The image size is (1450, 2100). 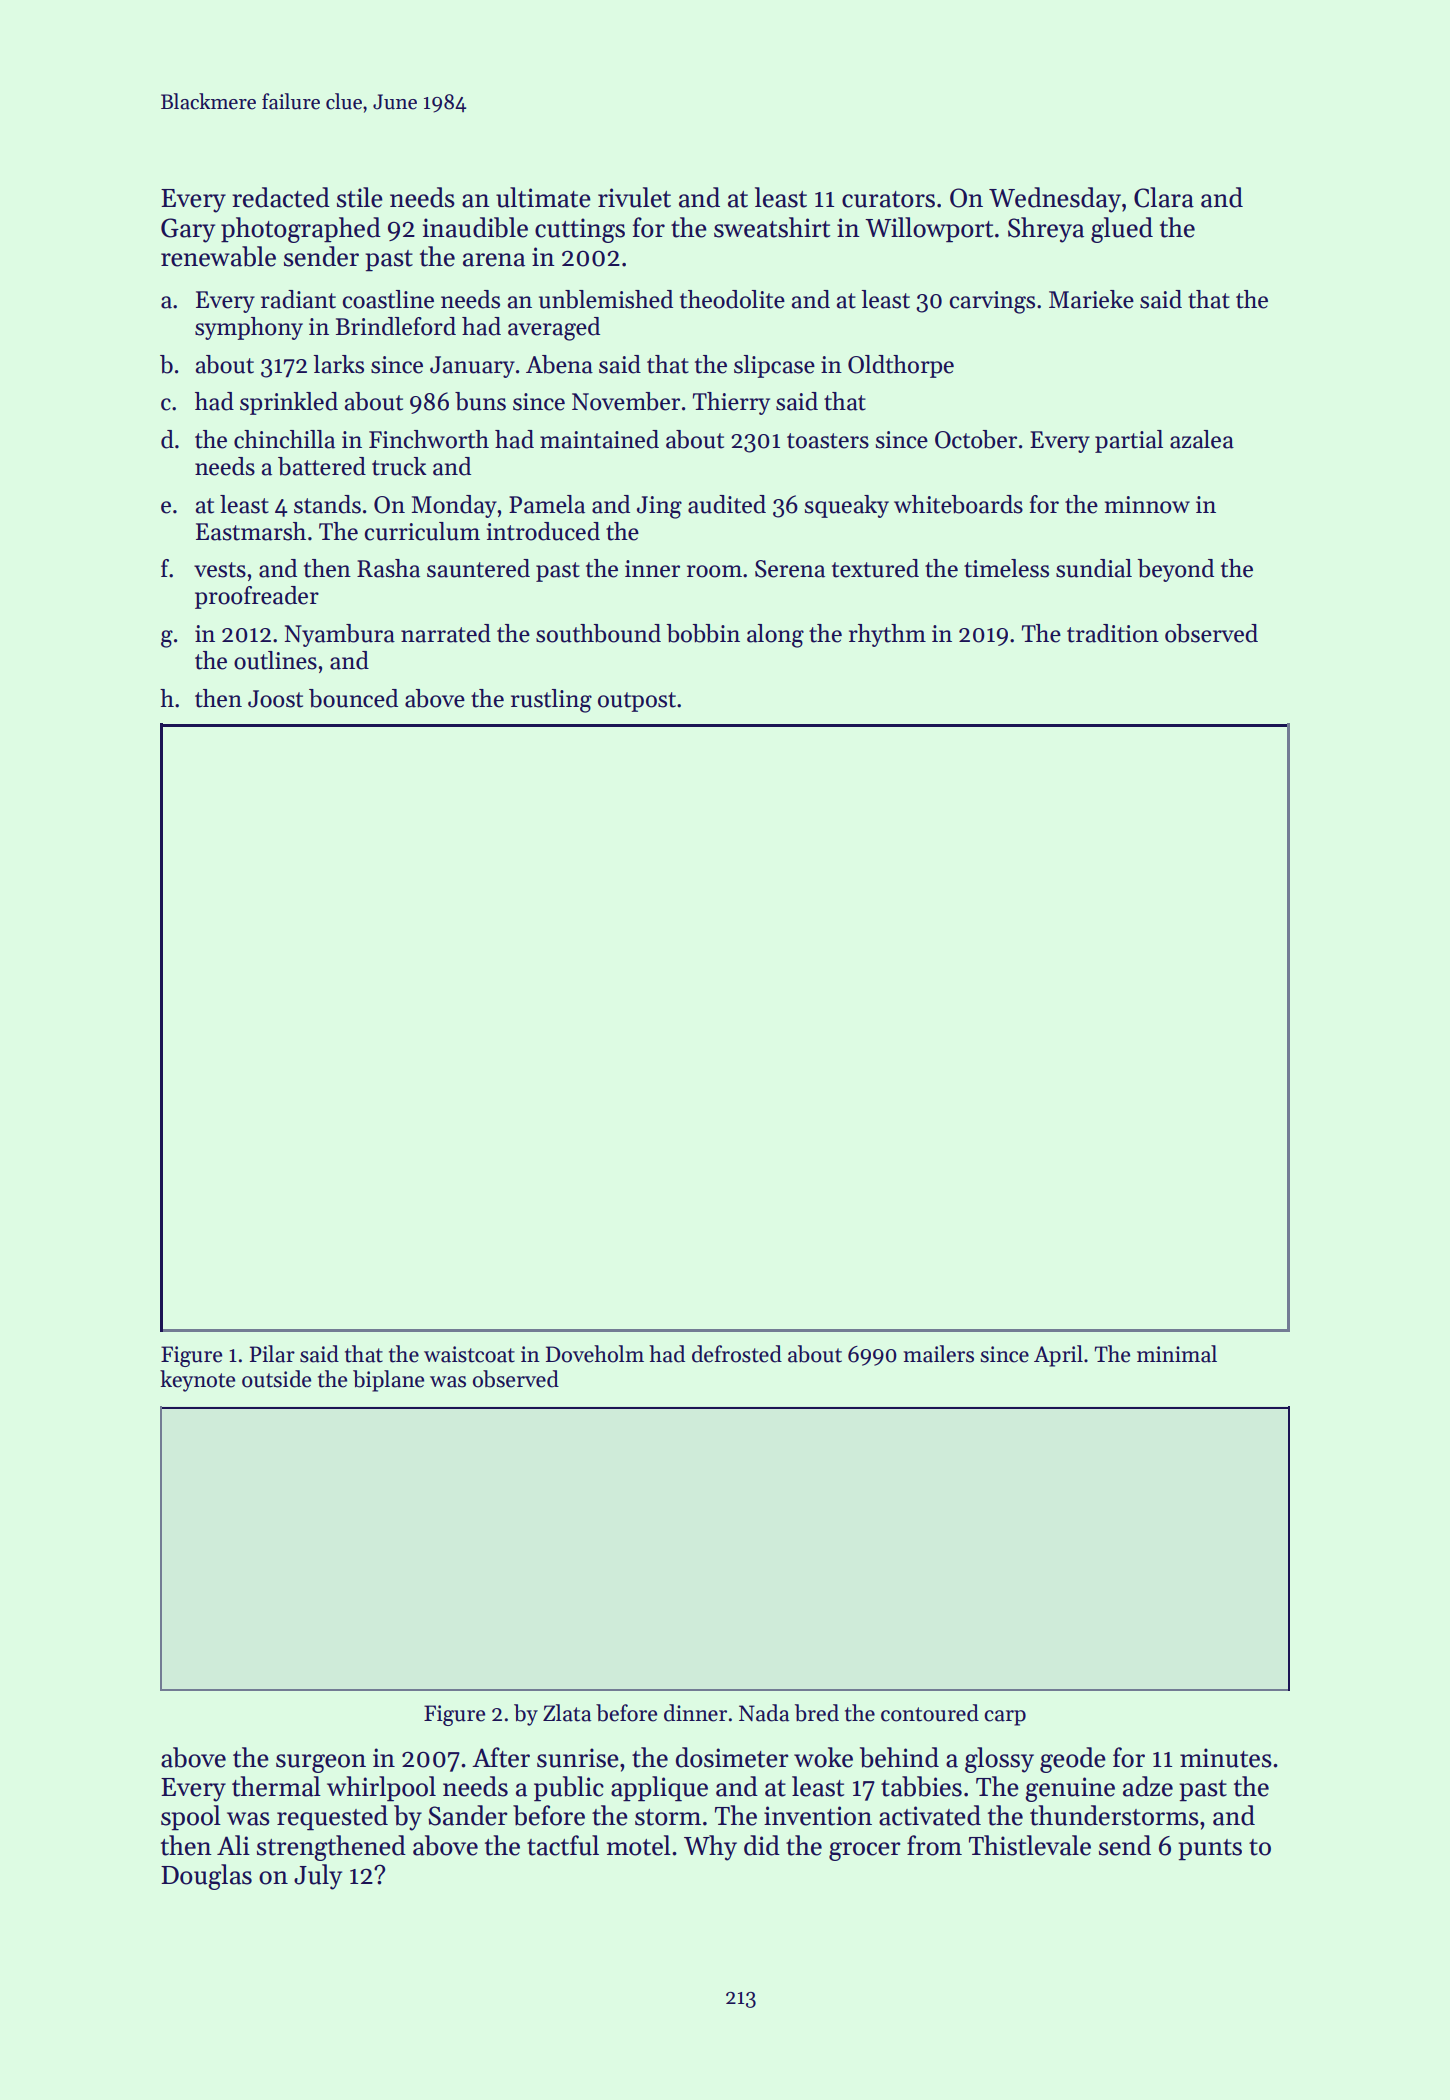 I want to click on tradition, so click(x=1113, y=633).
